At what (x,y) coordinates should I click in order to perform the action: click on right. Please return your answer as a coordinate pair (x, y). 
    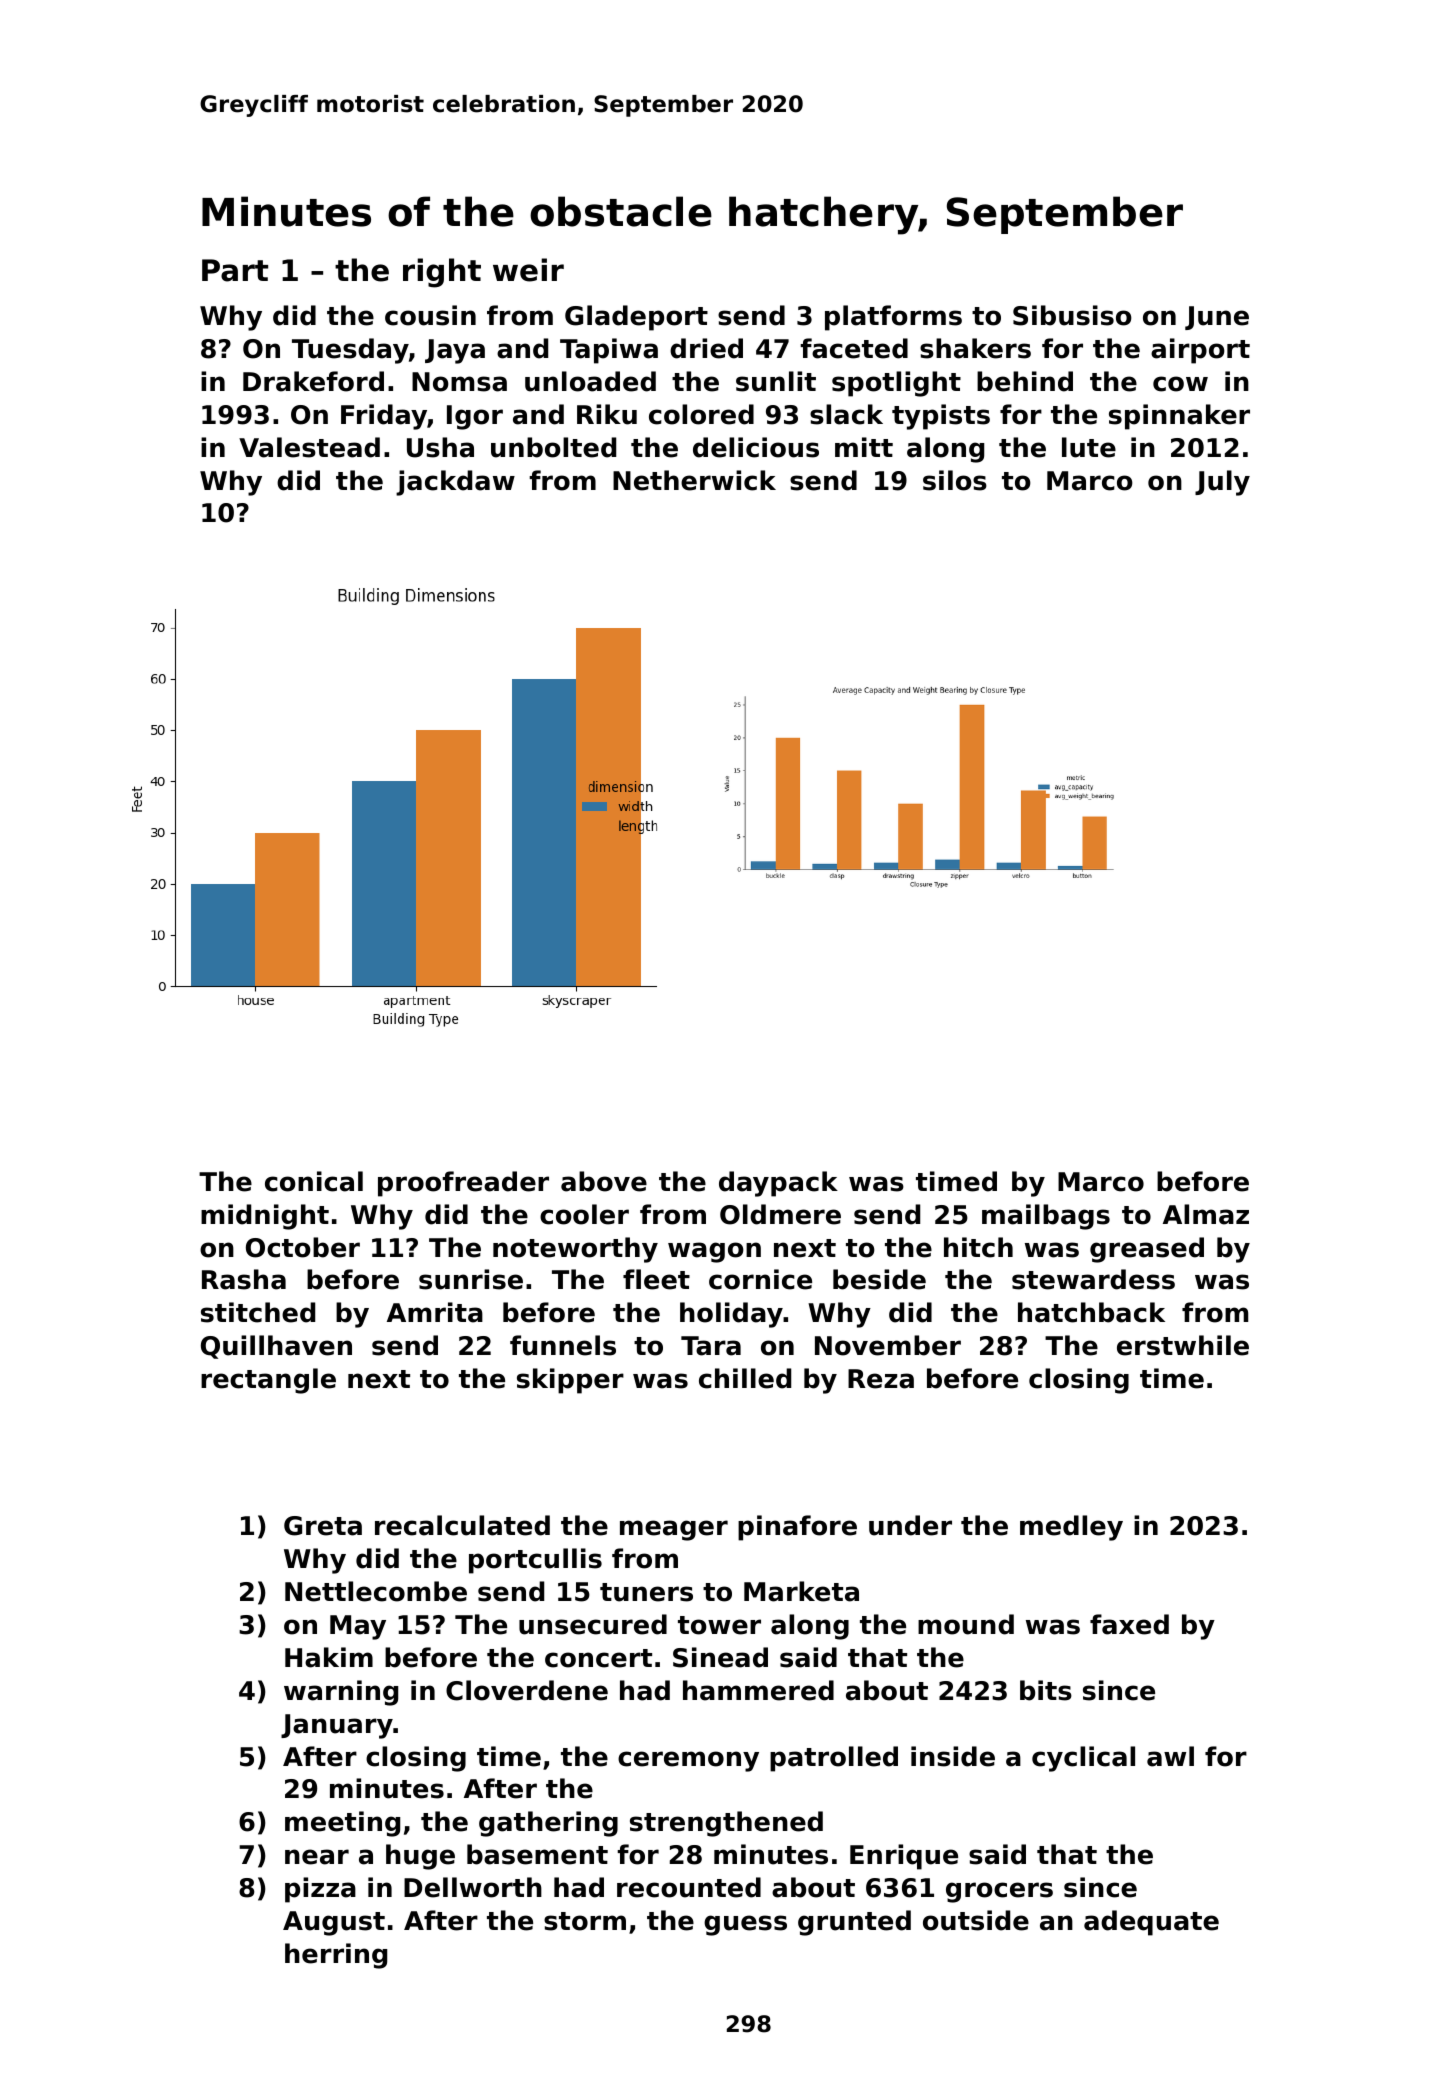
    Looking at the image, I should click on (442, 273).
